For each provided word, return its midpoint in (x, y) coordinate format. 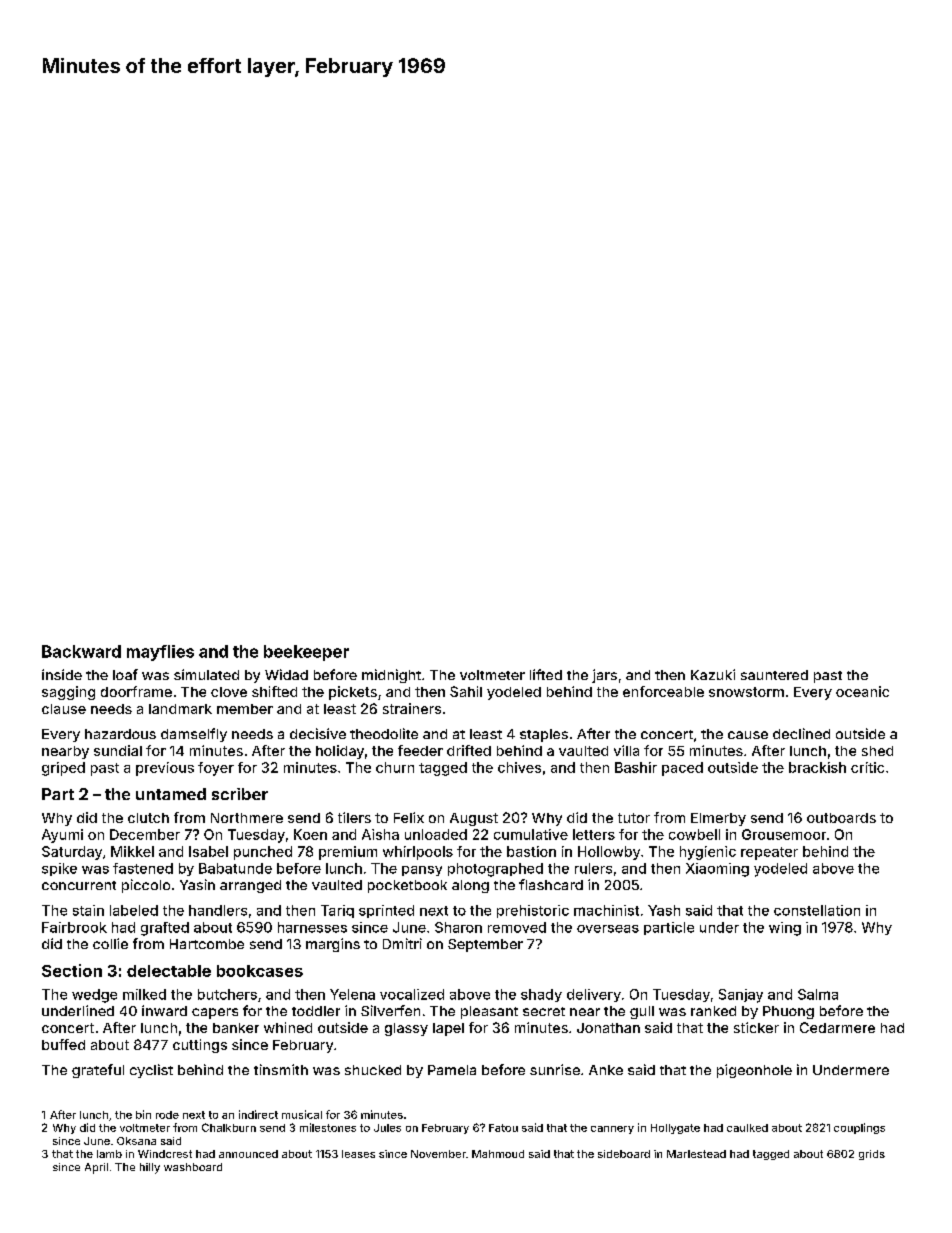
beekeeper (306, 653)
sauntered (774, 675)
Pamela (452, 1070)
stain (88, 910)
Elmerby (718, 819)
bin (143, 1114)
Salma (818, 994)
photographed (495, 870)
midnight (391, 676)
